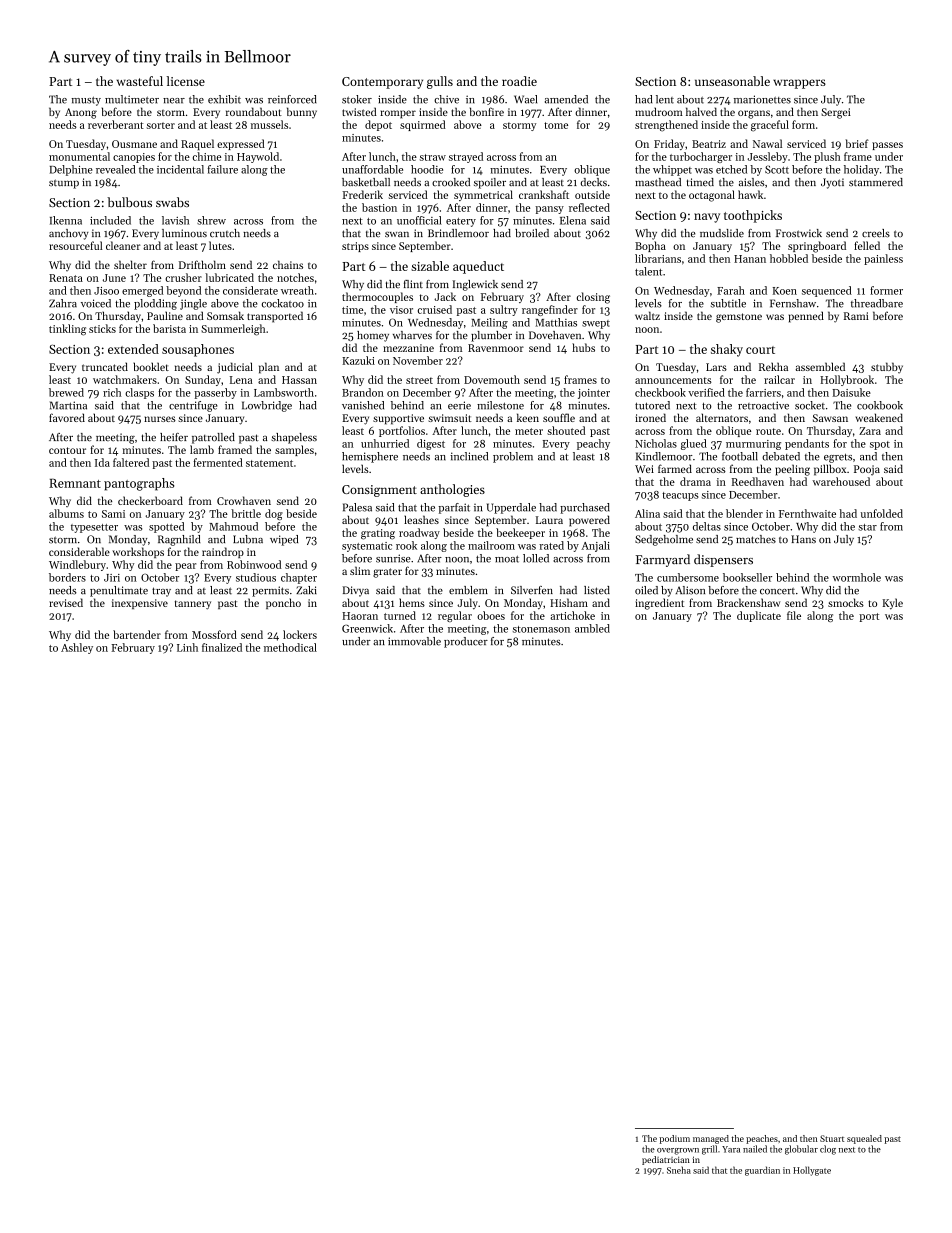  I want to click on extended, so click(133, 349).
